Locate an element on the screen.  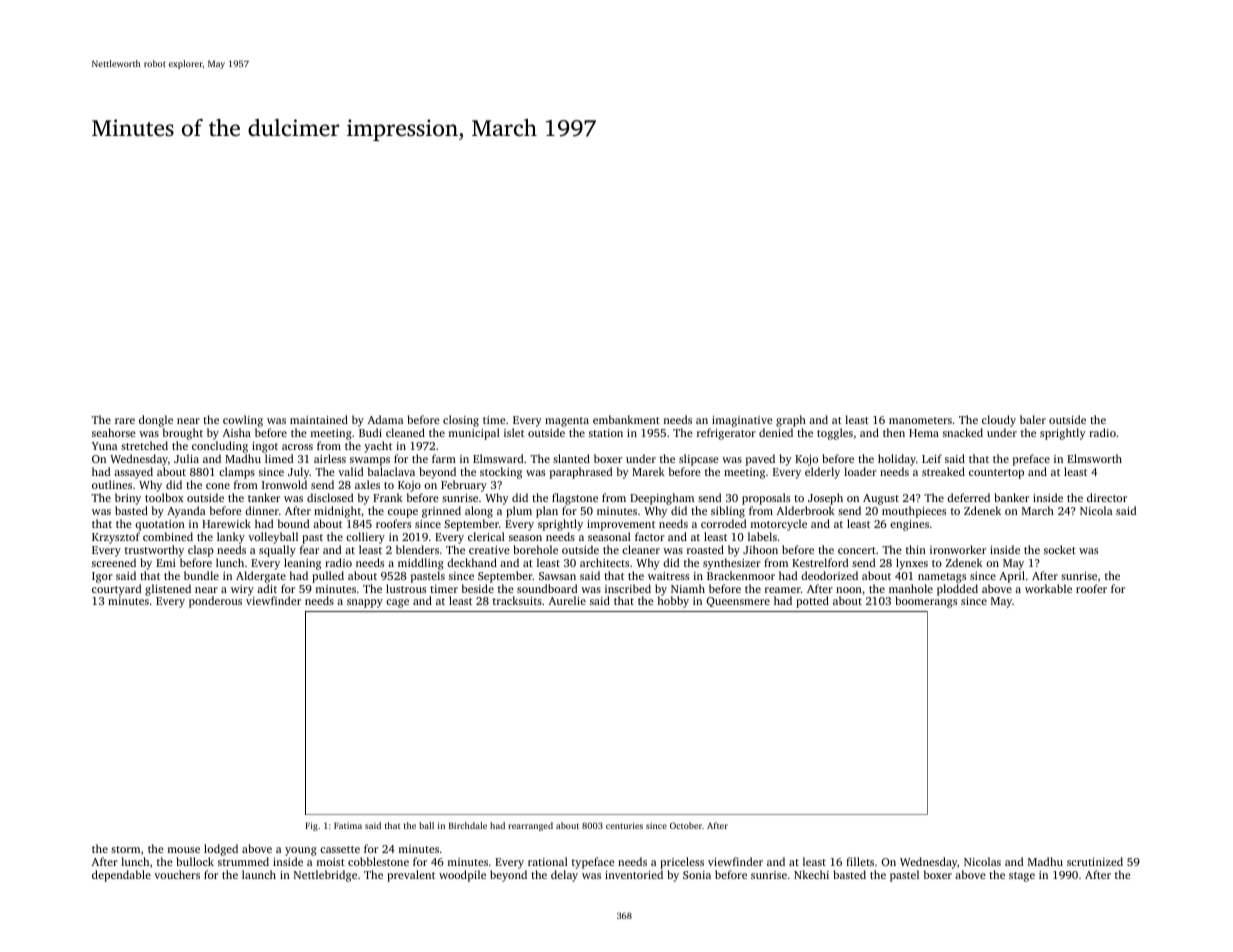
Fig is located at coordinates (311, 826).
